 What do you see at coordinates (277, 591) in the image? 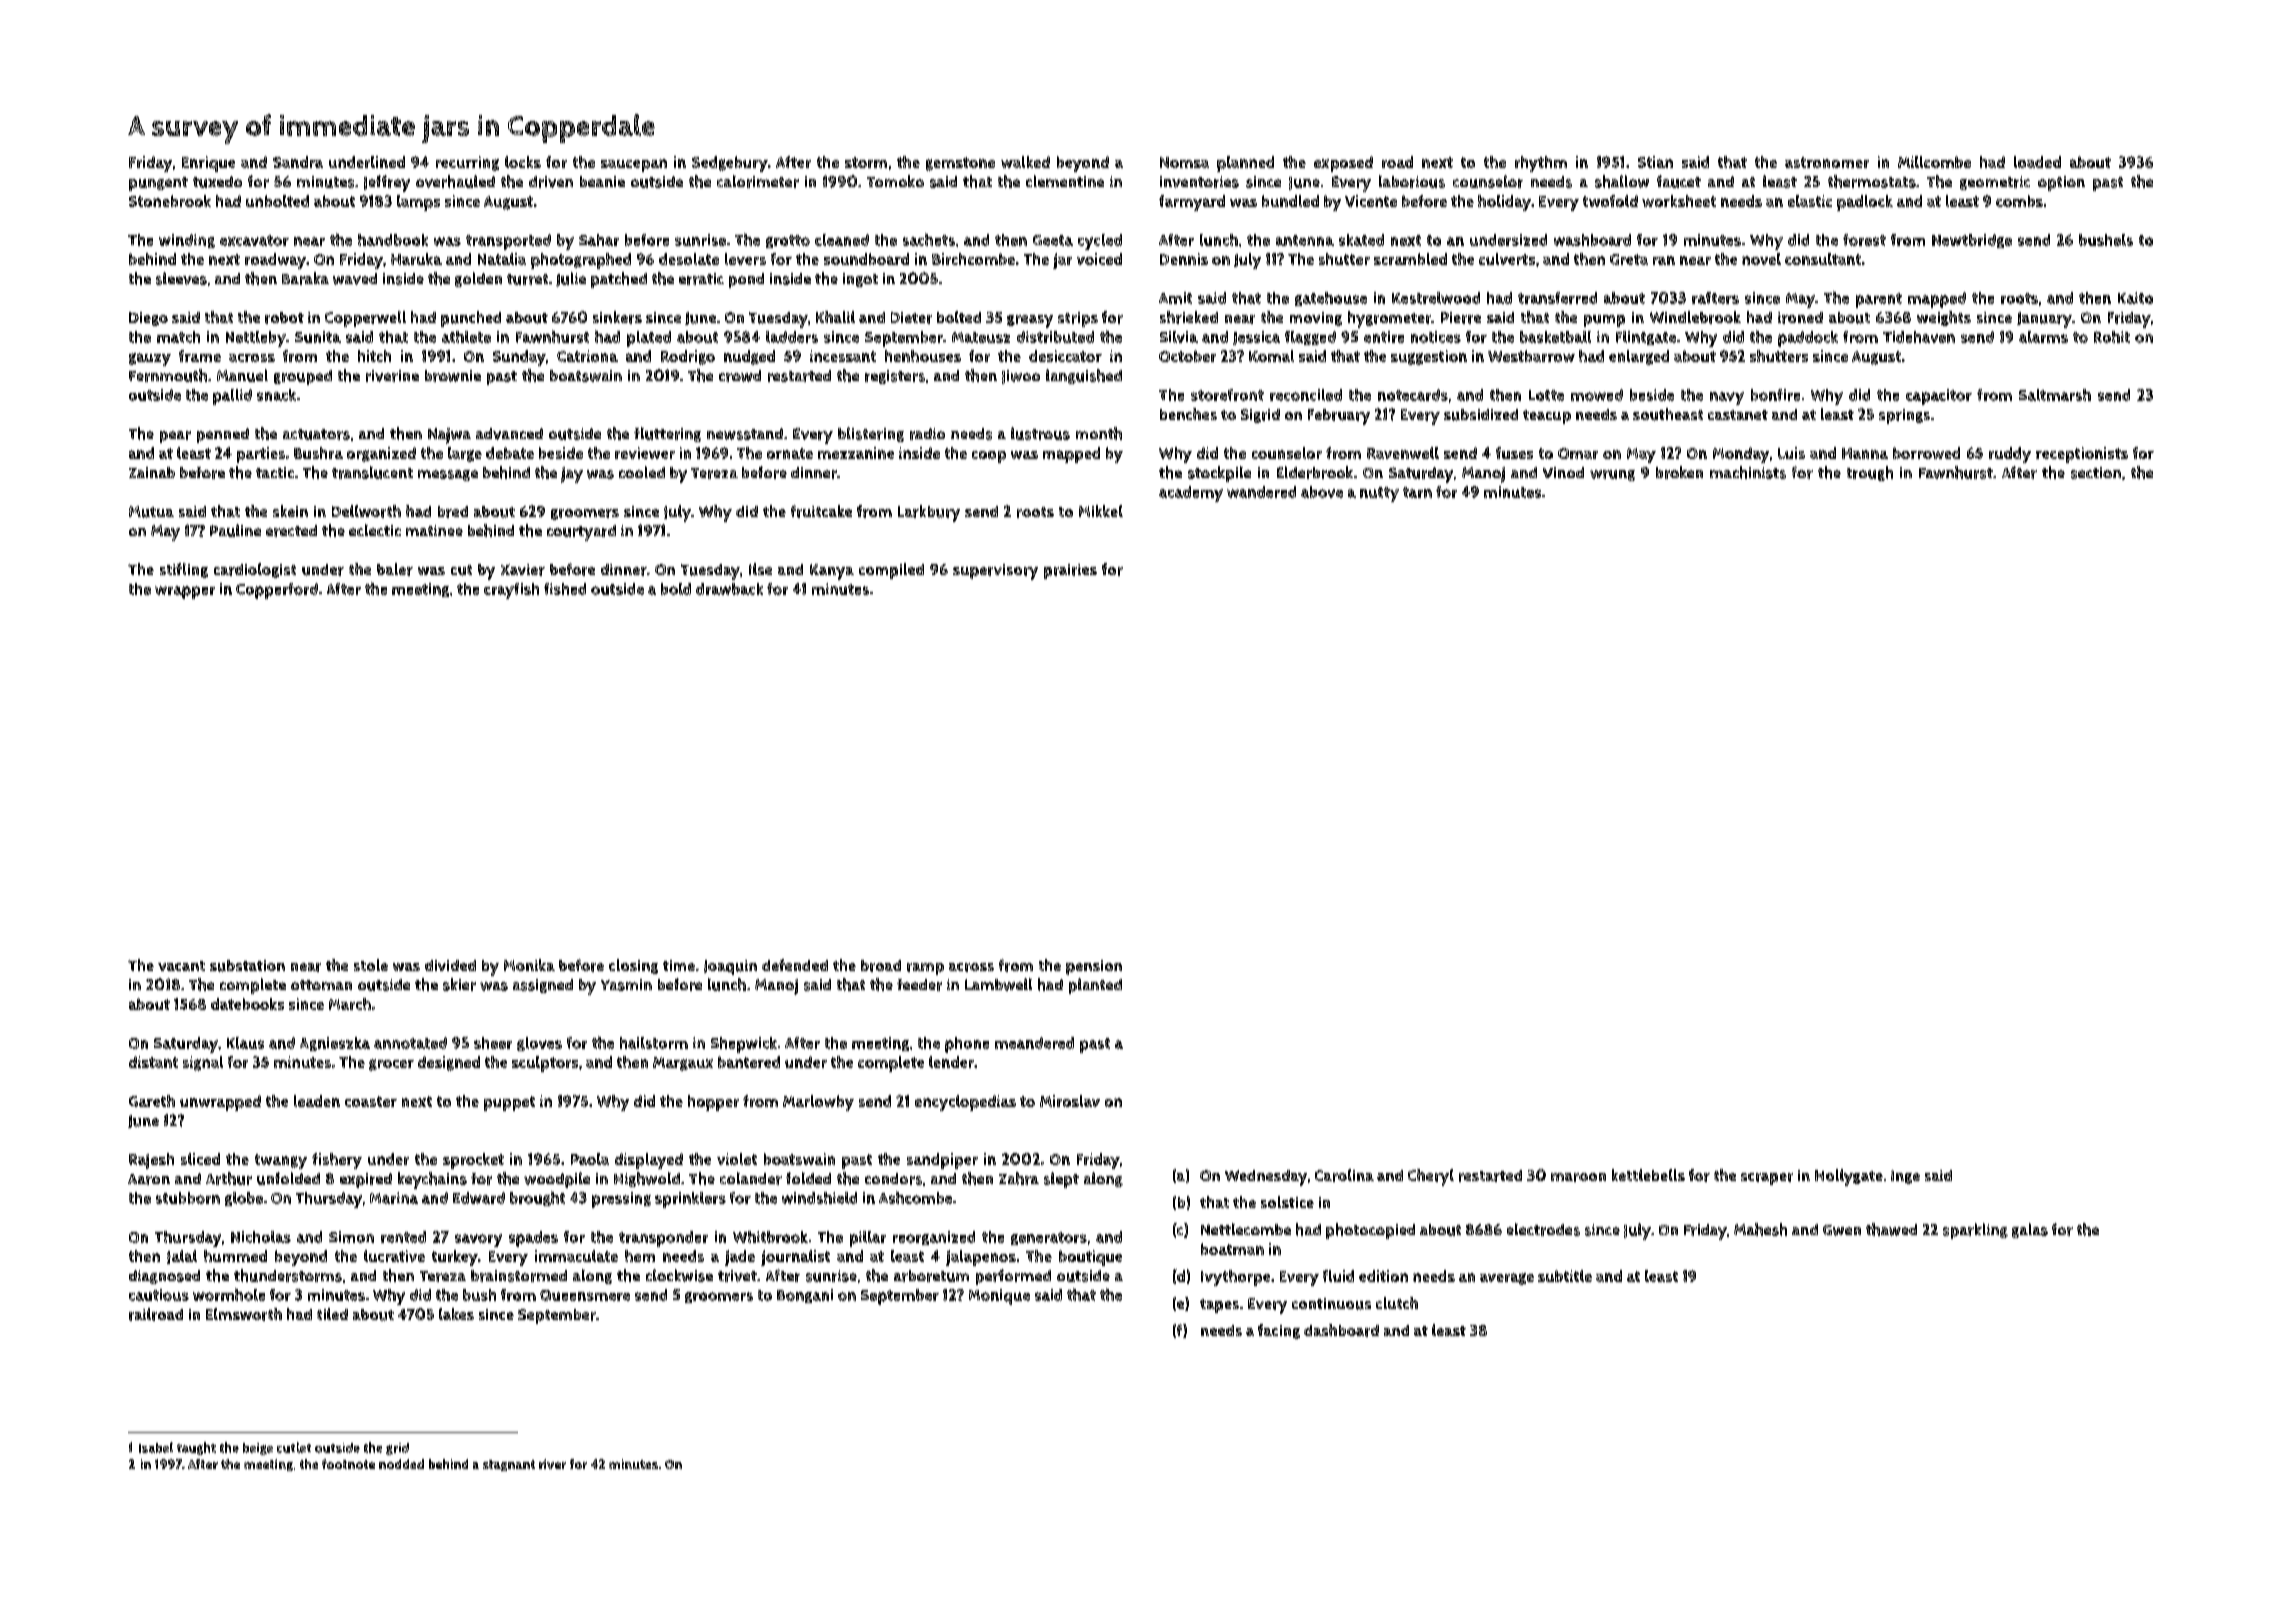
I see `Copperford` at bounding box center [277, 591].
